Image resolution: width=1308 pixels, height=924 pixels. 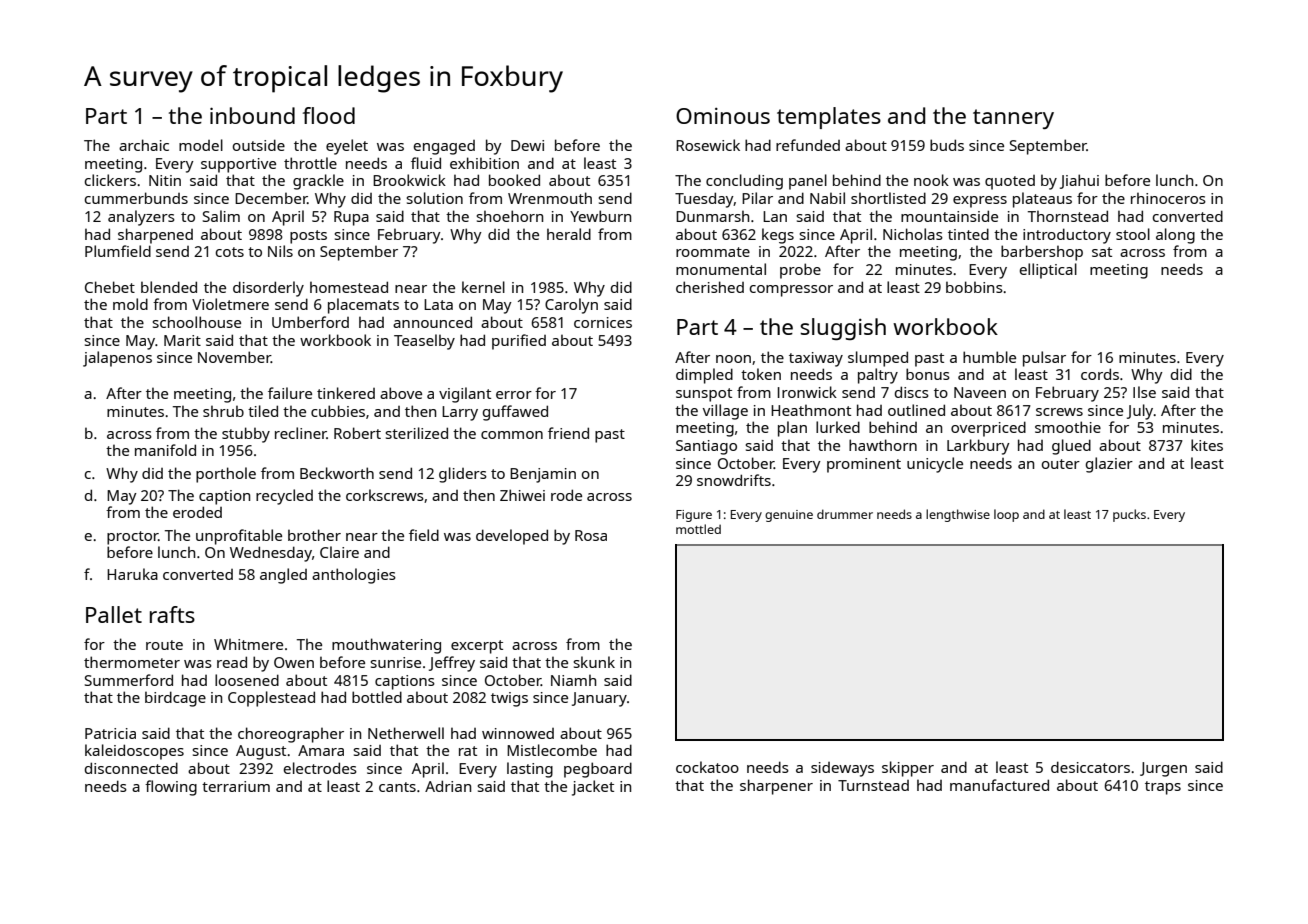 I want to click on Marit, so click(x=182, y=340).
